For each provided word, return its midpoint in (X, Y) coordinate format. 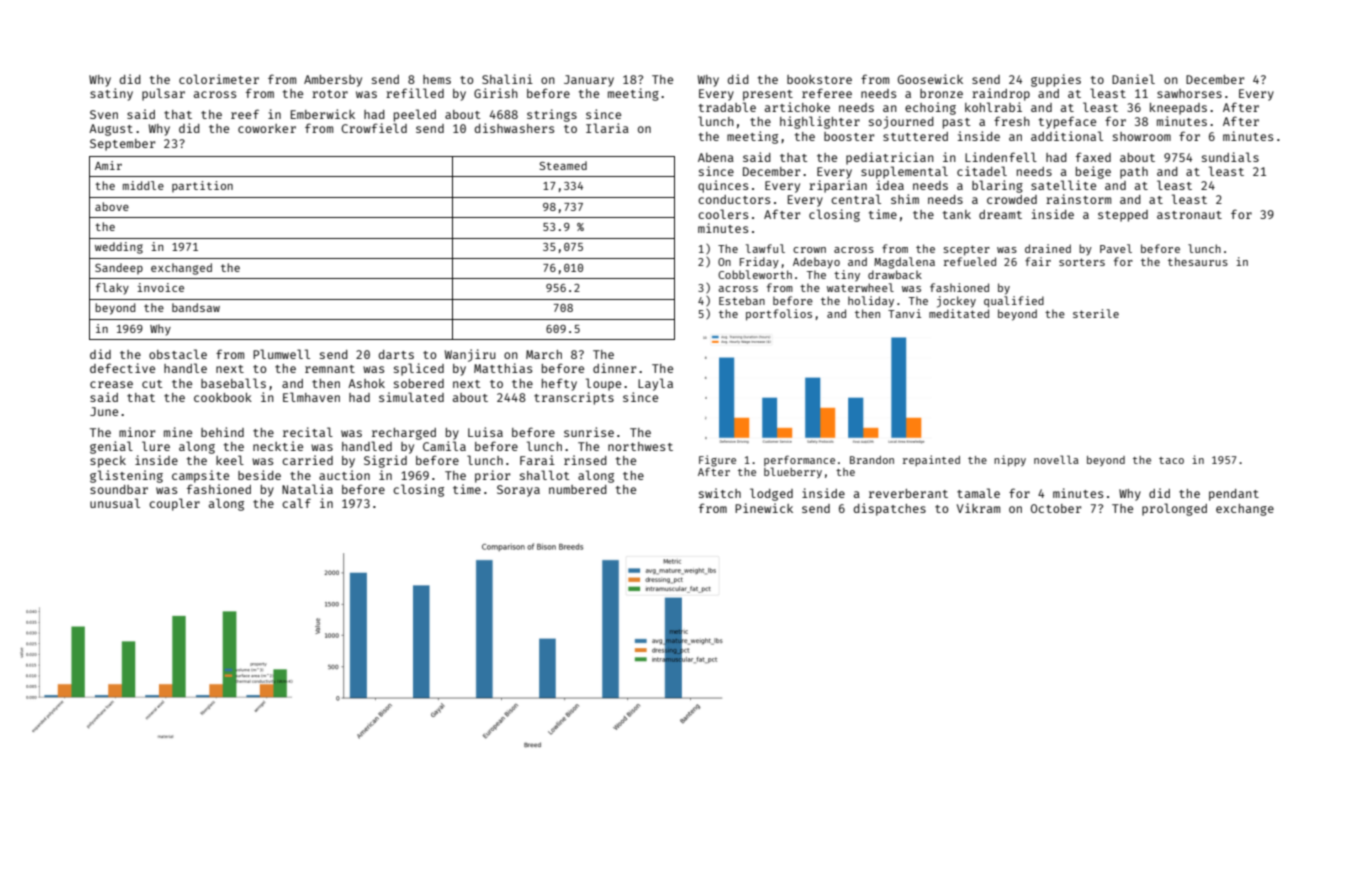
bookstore (819, 79)
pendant (1234, 495)
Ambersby (333, 81)
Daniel (1133, 79)
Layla (655, 384)
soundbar (119, 489)
